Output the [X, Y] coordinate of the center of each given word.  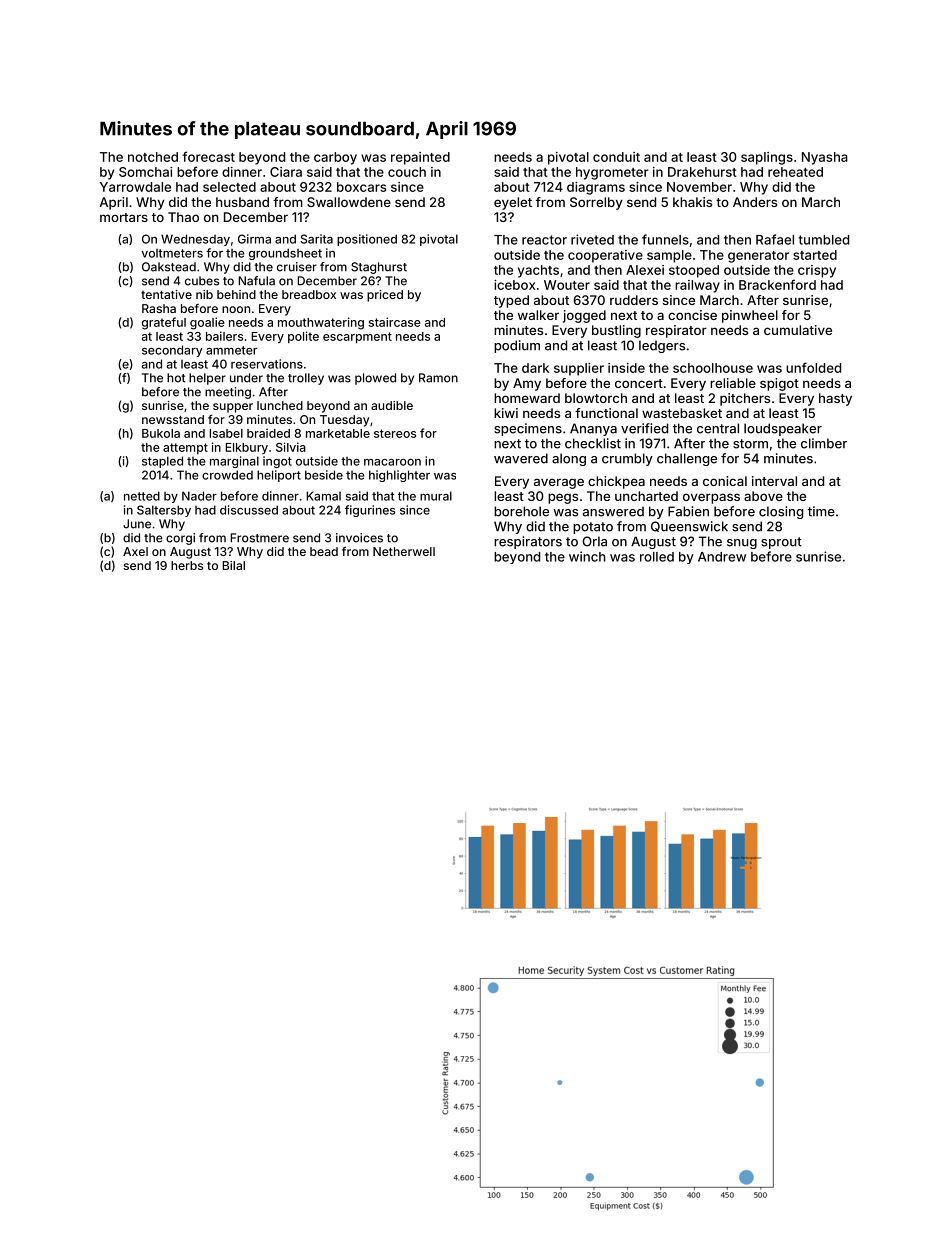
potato [593, 528]
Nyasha [825, 158]
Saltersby [164, 511]
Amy [527, 384]
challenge [687, 459]
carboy [335, 158]
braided [268, 433]
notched [153, 157]
